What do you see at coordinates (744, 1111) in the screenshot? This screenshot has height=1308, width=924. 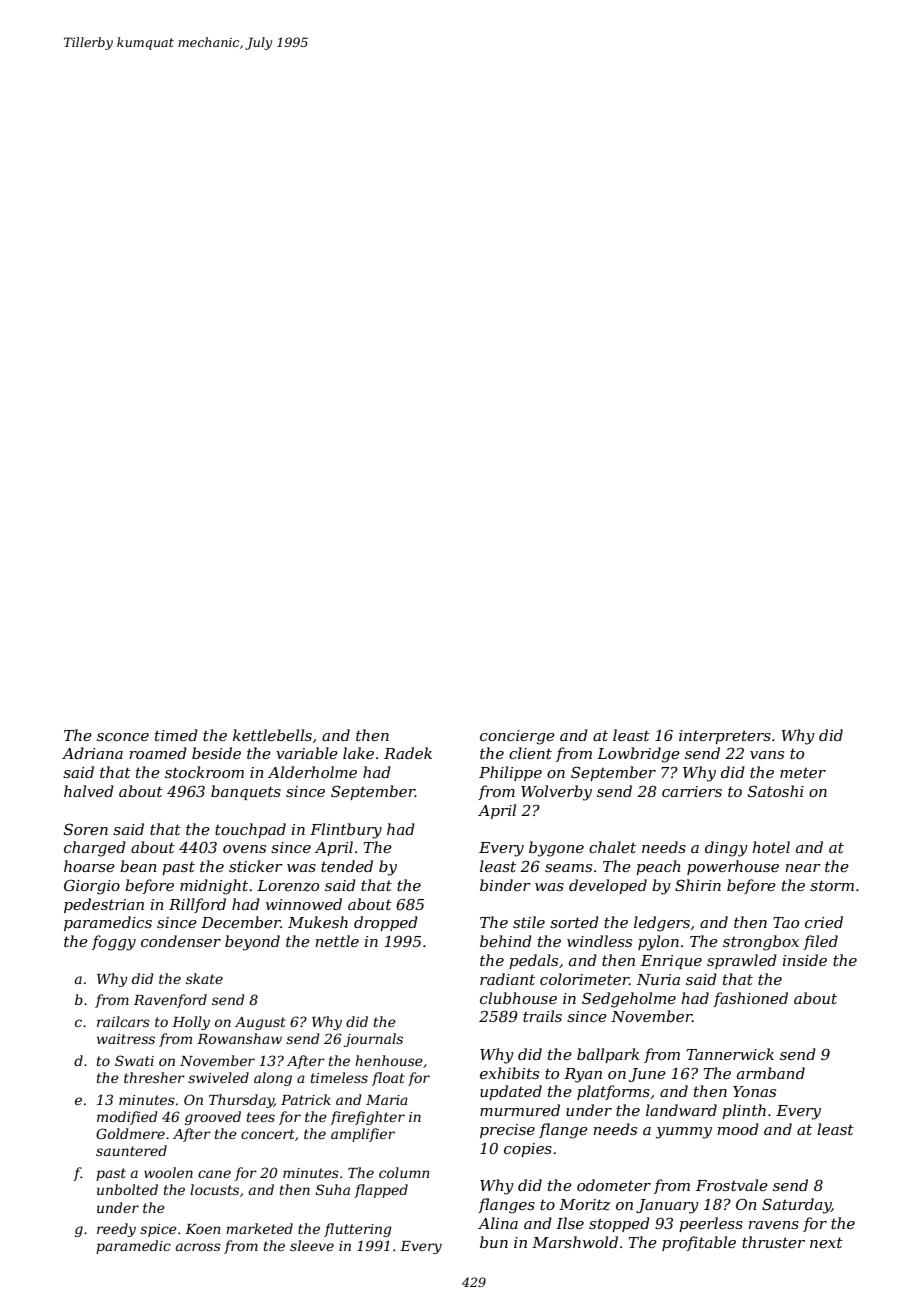 I see `plinth` at bounding box center [744, 1111].
